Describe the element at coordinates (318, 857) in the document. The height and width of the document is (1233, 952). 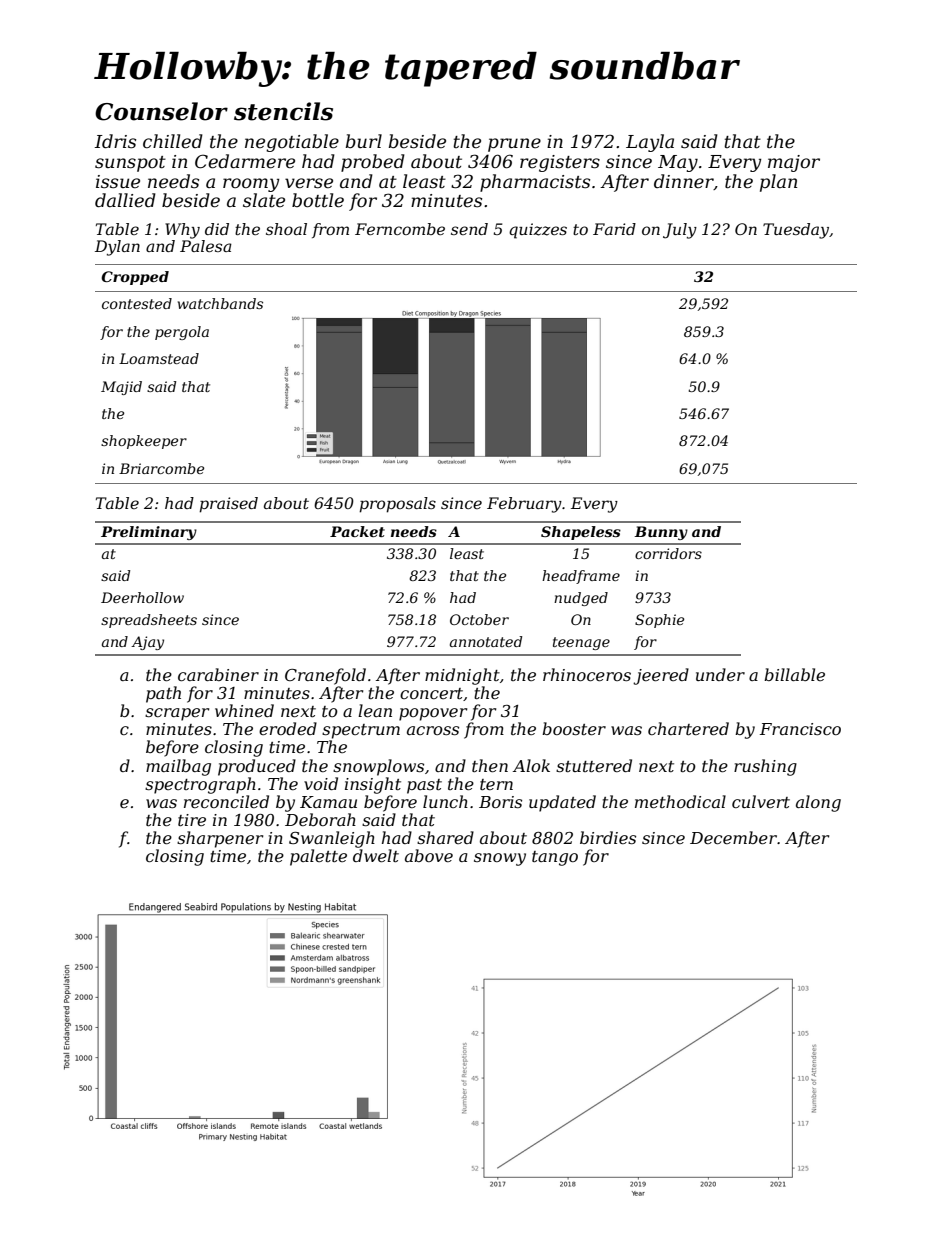
I see `palette` at that location.
